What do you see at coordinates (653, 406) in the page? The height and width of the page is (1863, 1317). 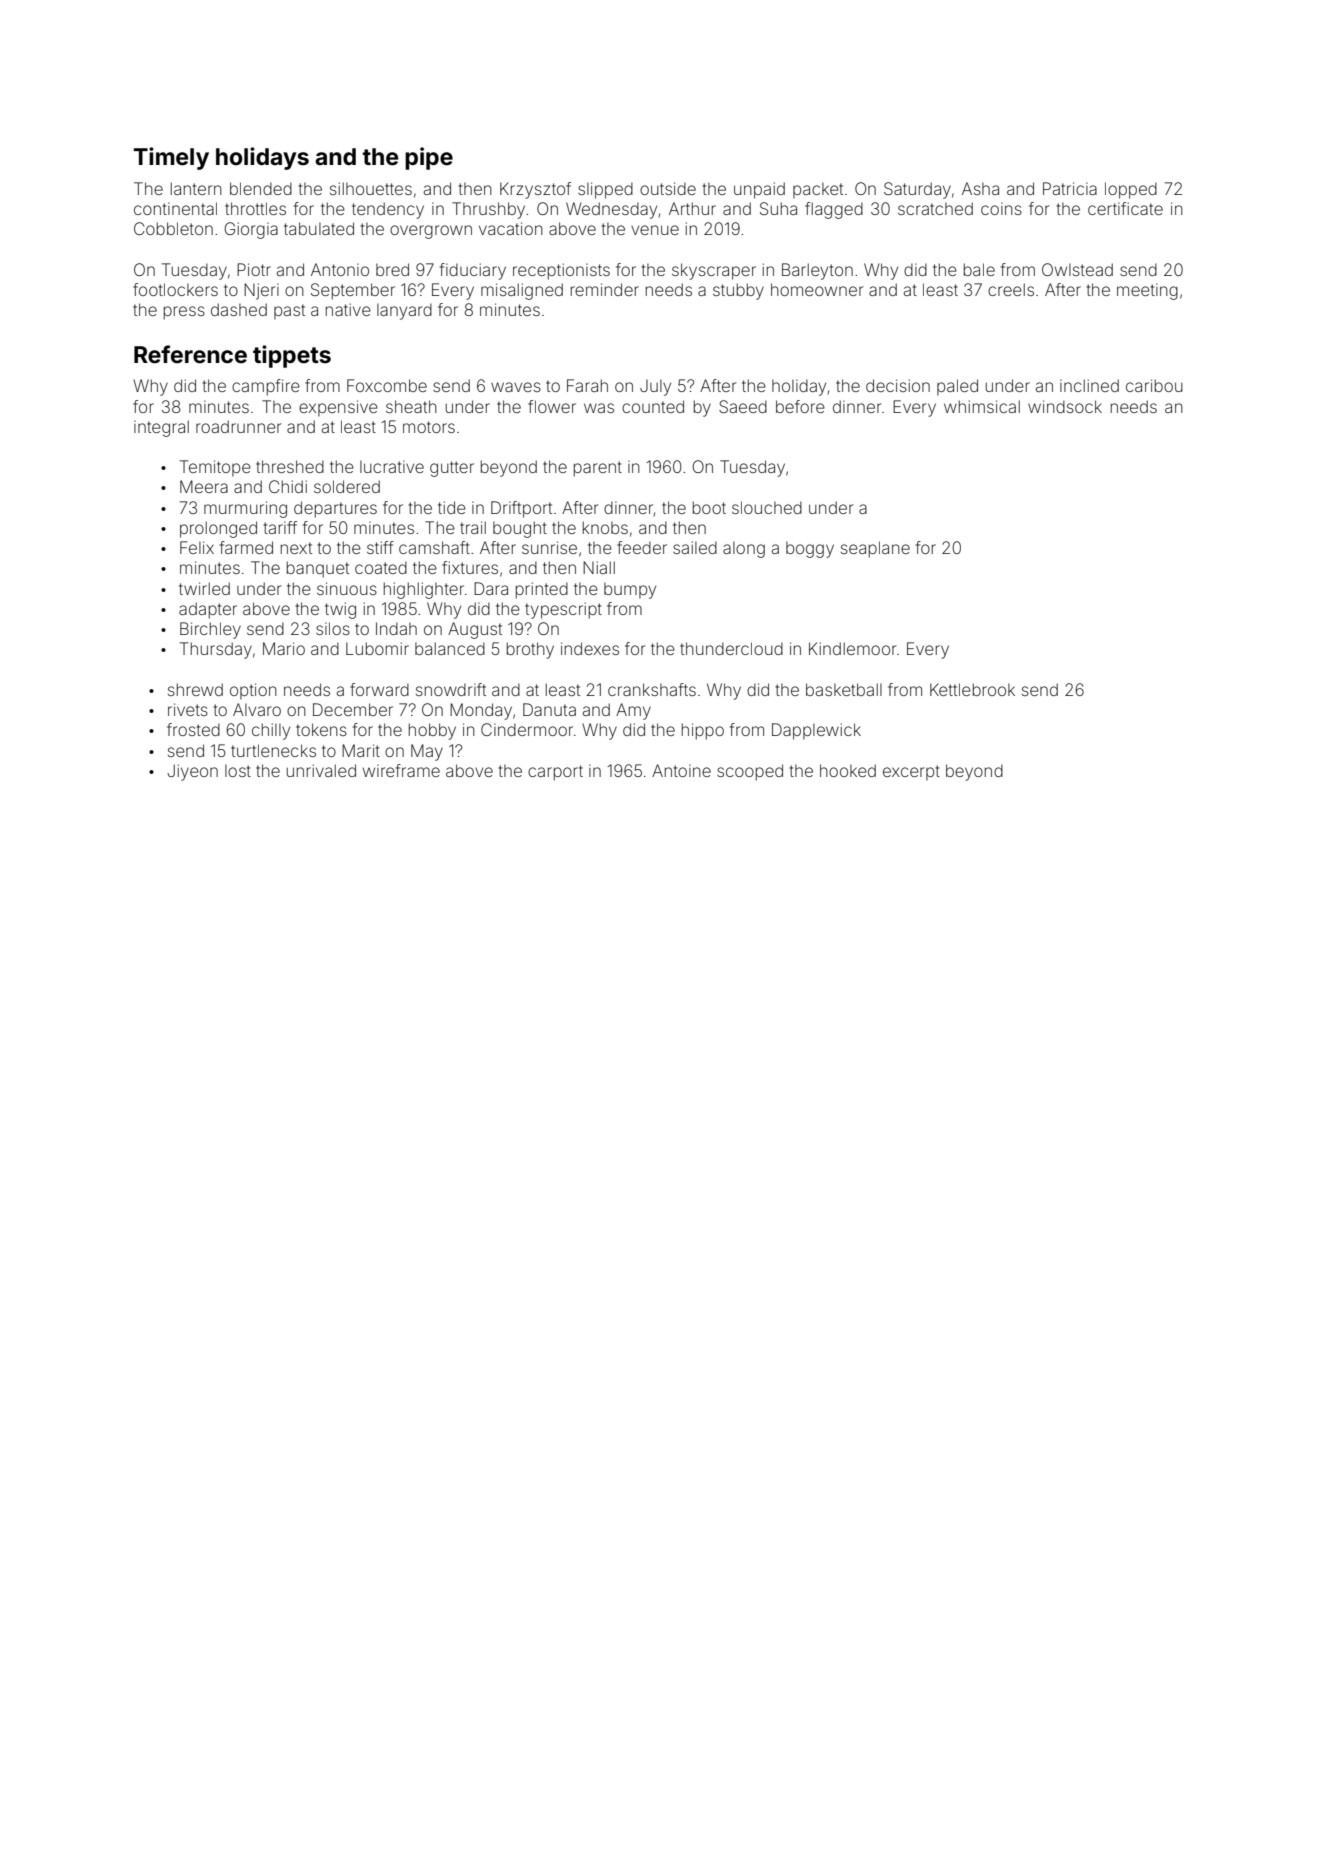 I see `counted` at bounding box center [653, 406].
